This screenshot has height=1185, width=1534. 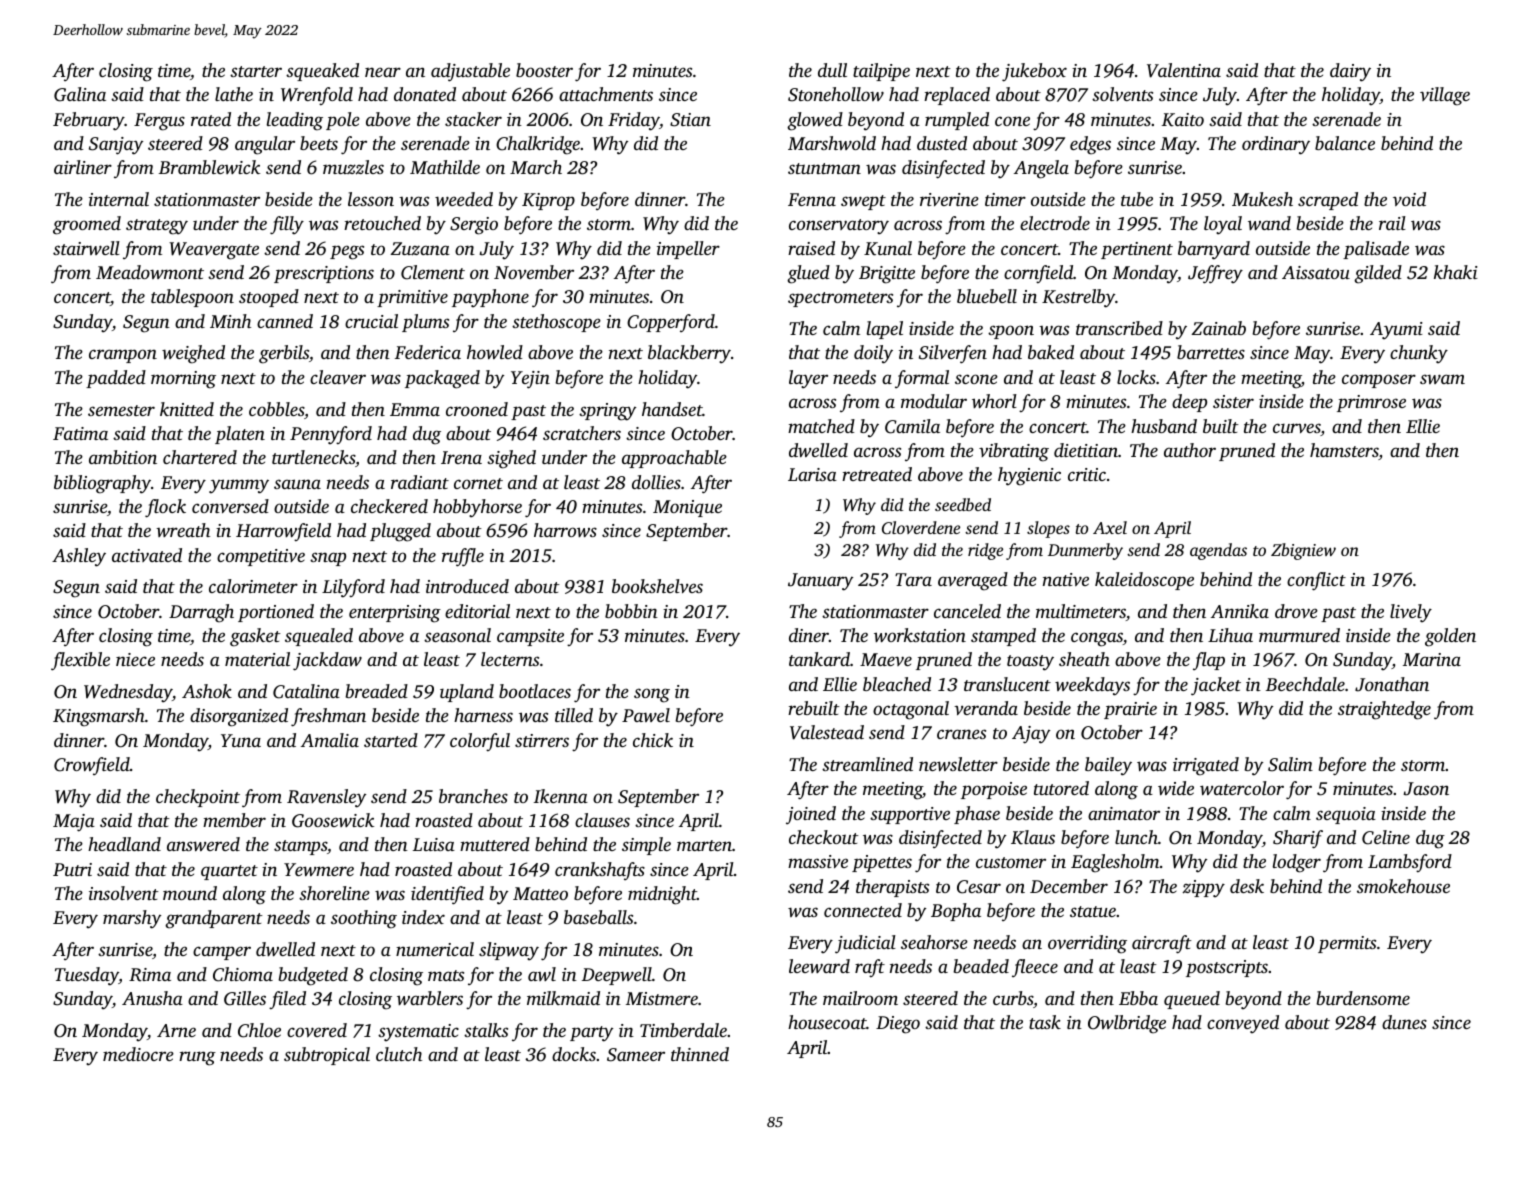 What do you see at coordinates (548, 201) in the screenshot?
I see `Kiprop` at bounding box center [548, 201].
